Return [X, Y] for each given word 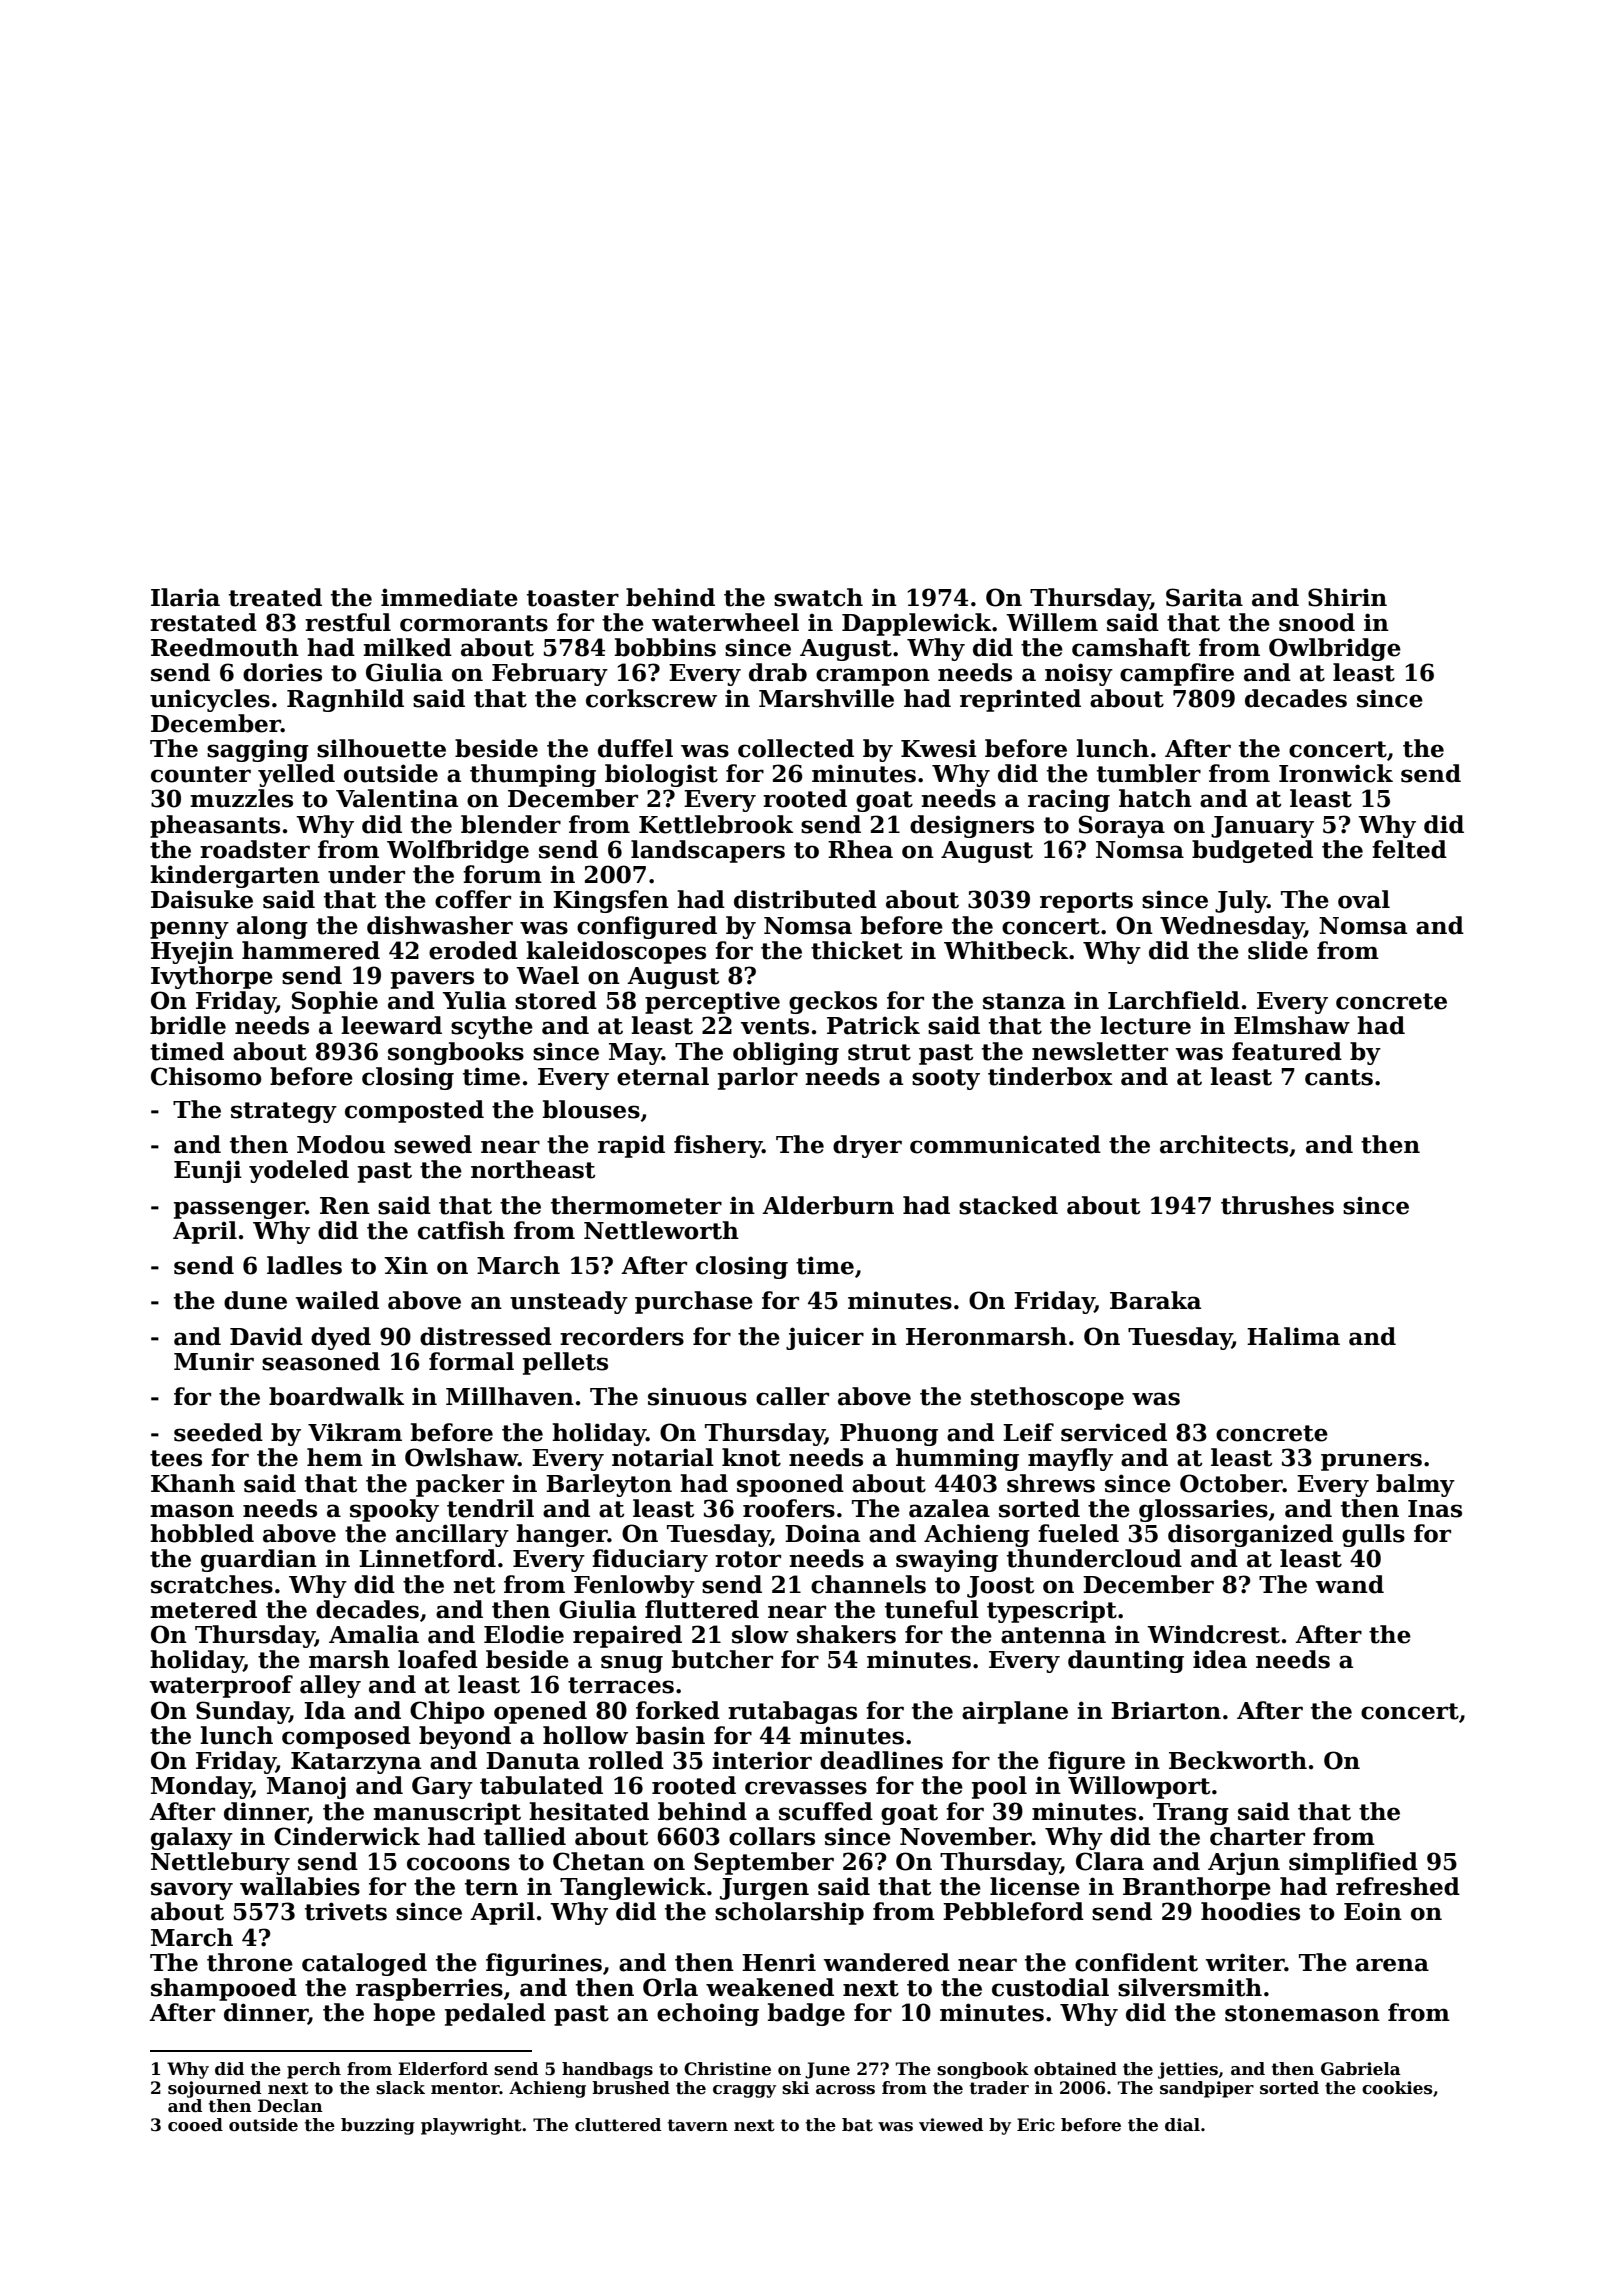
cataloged [364, 1964]
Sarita [1204, 597]
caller [792, 1396]
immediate [449, 597]
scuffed [826, 1811]
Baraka [1155, 1300]
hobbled [202, 1533]
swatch [818, 597]
